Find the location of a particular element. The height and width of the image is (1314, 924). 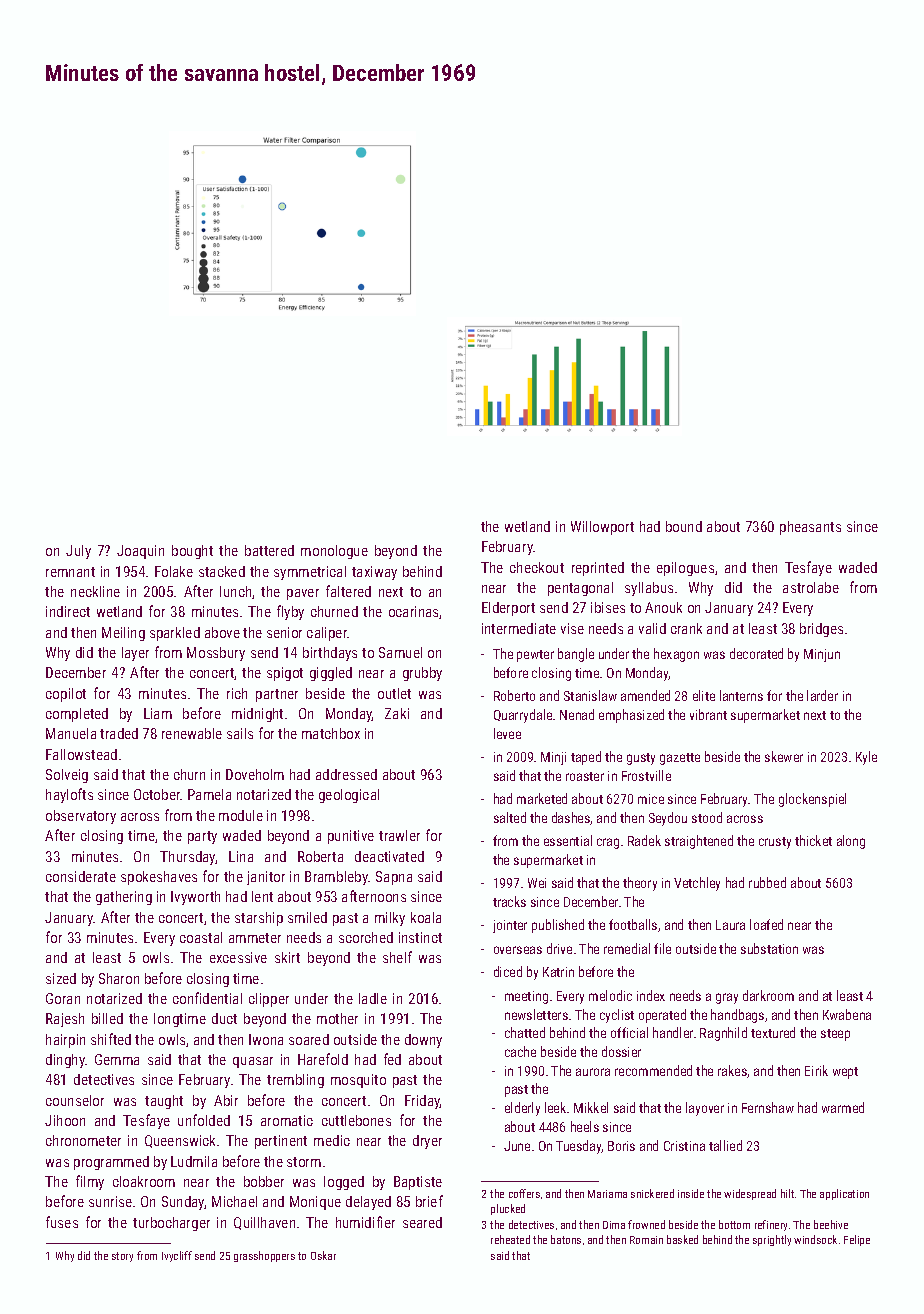

bound is located at coordinates (684, 526).
